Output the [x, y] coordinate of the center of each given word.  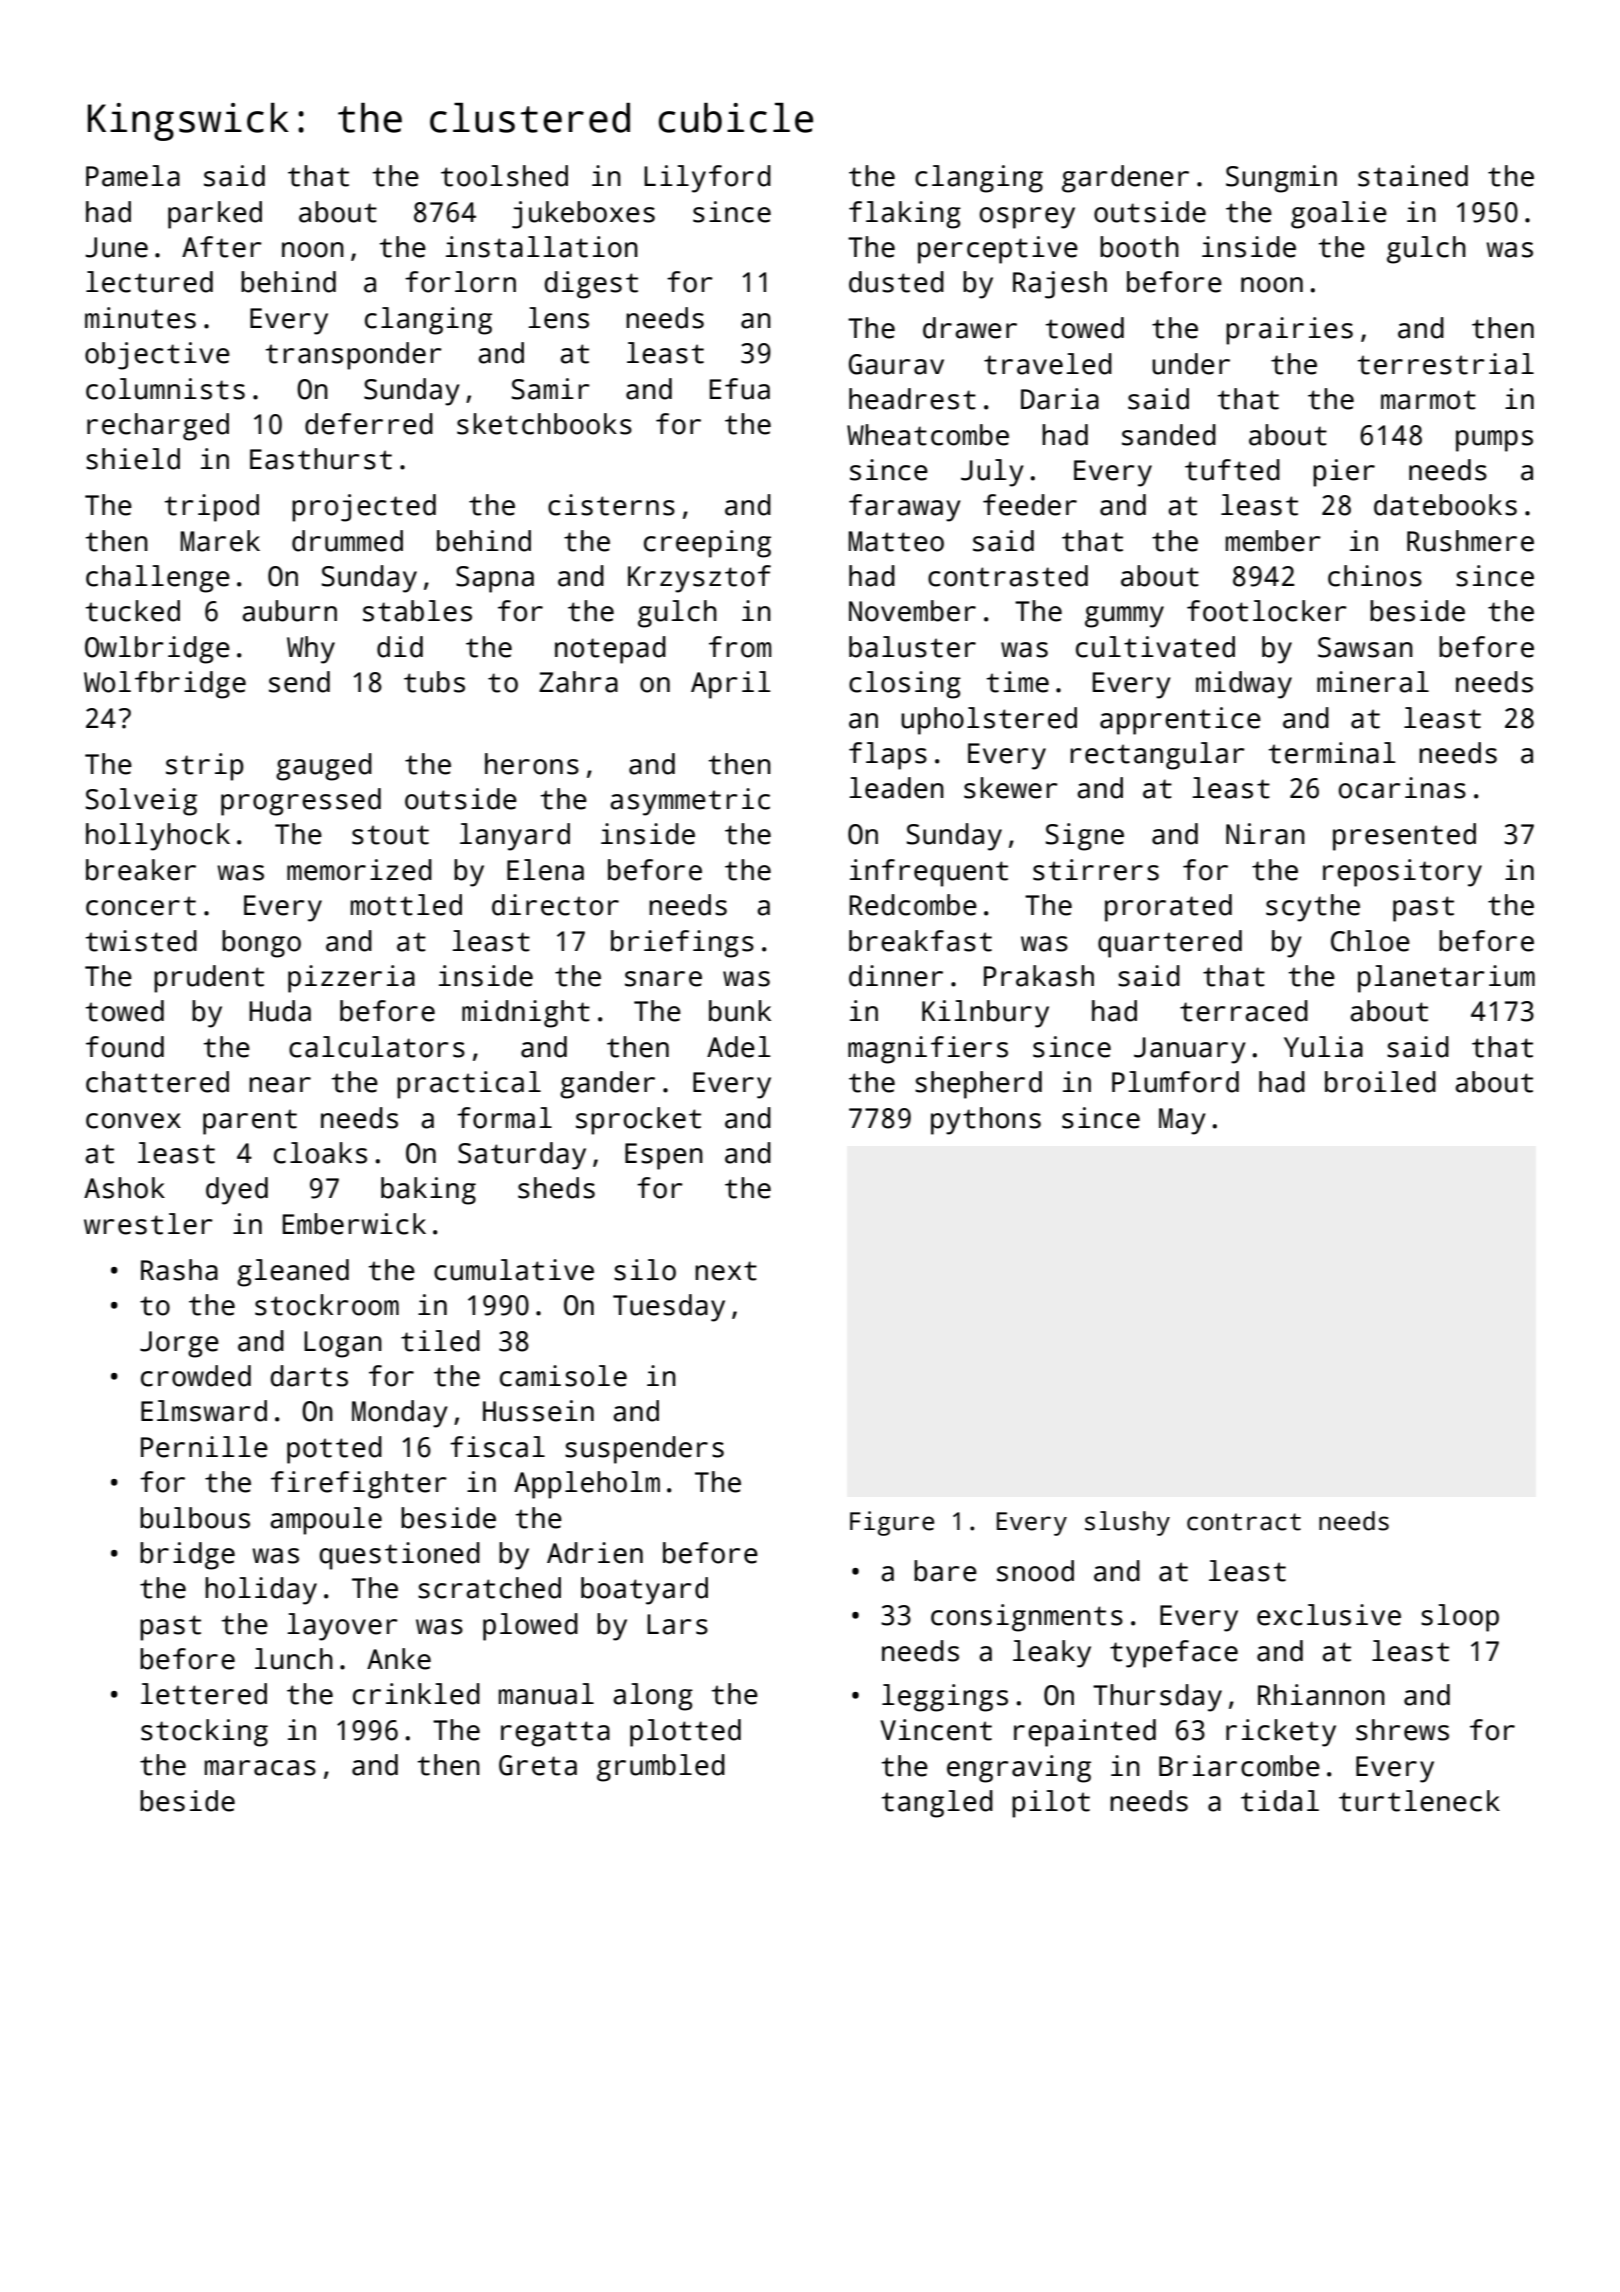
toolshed [504, 176]
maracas [260, 1768]
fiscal [497, 1447]
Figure [892, 1523]
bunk [740, 1011]
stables [417, 611]
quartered [1170, 944]
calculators [377, 1047]
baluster [912, 647]
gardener [1125, 179]
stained [1413, 176]
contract [1244, 1522]
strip [205, 767]
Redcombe [913, 905]
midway [1244, 685]
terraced [1244, 1011]
